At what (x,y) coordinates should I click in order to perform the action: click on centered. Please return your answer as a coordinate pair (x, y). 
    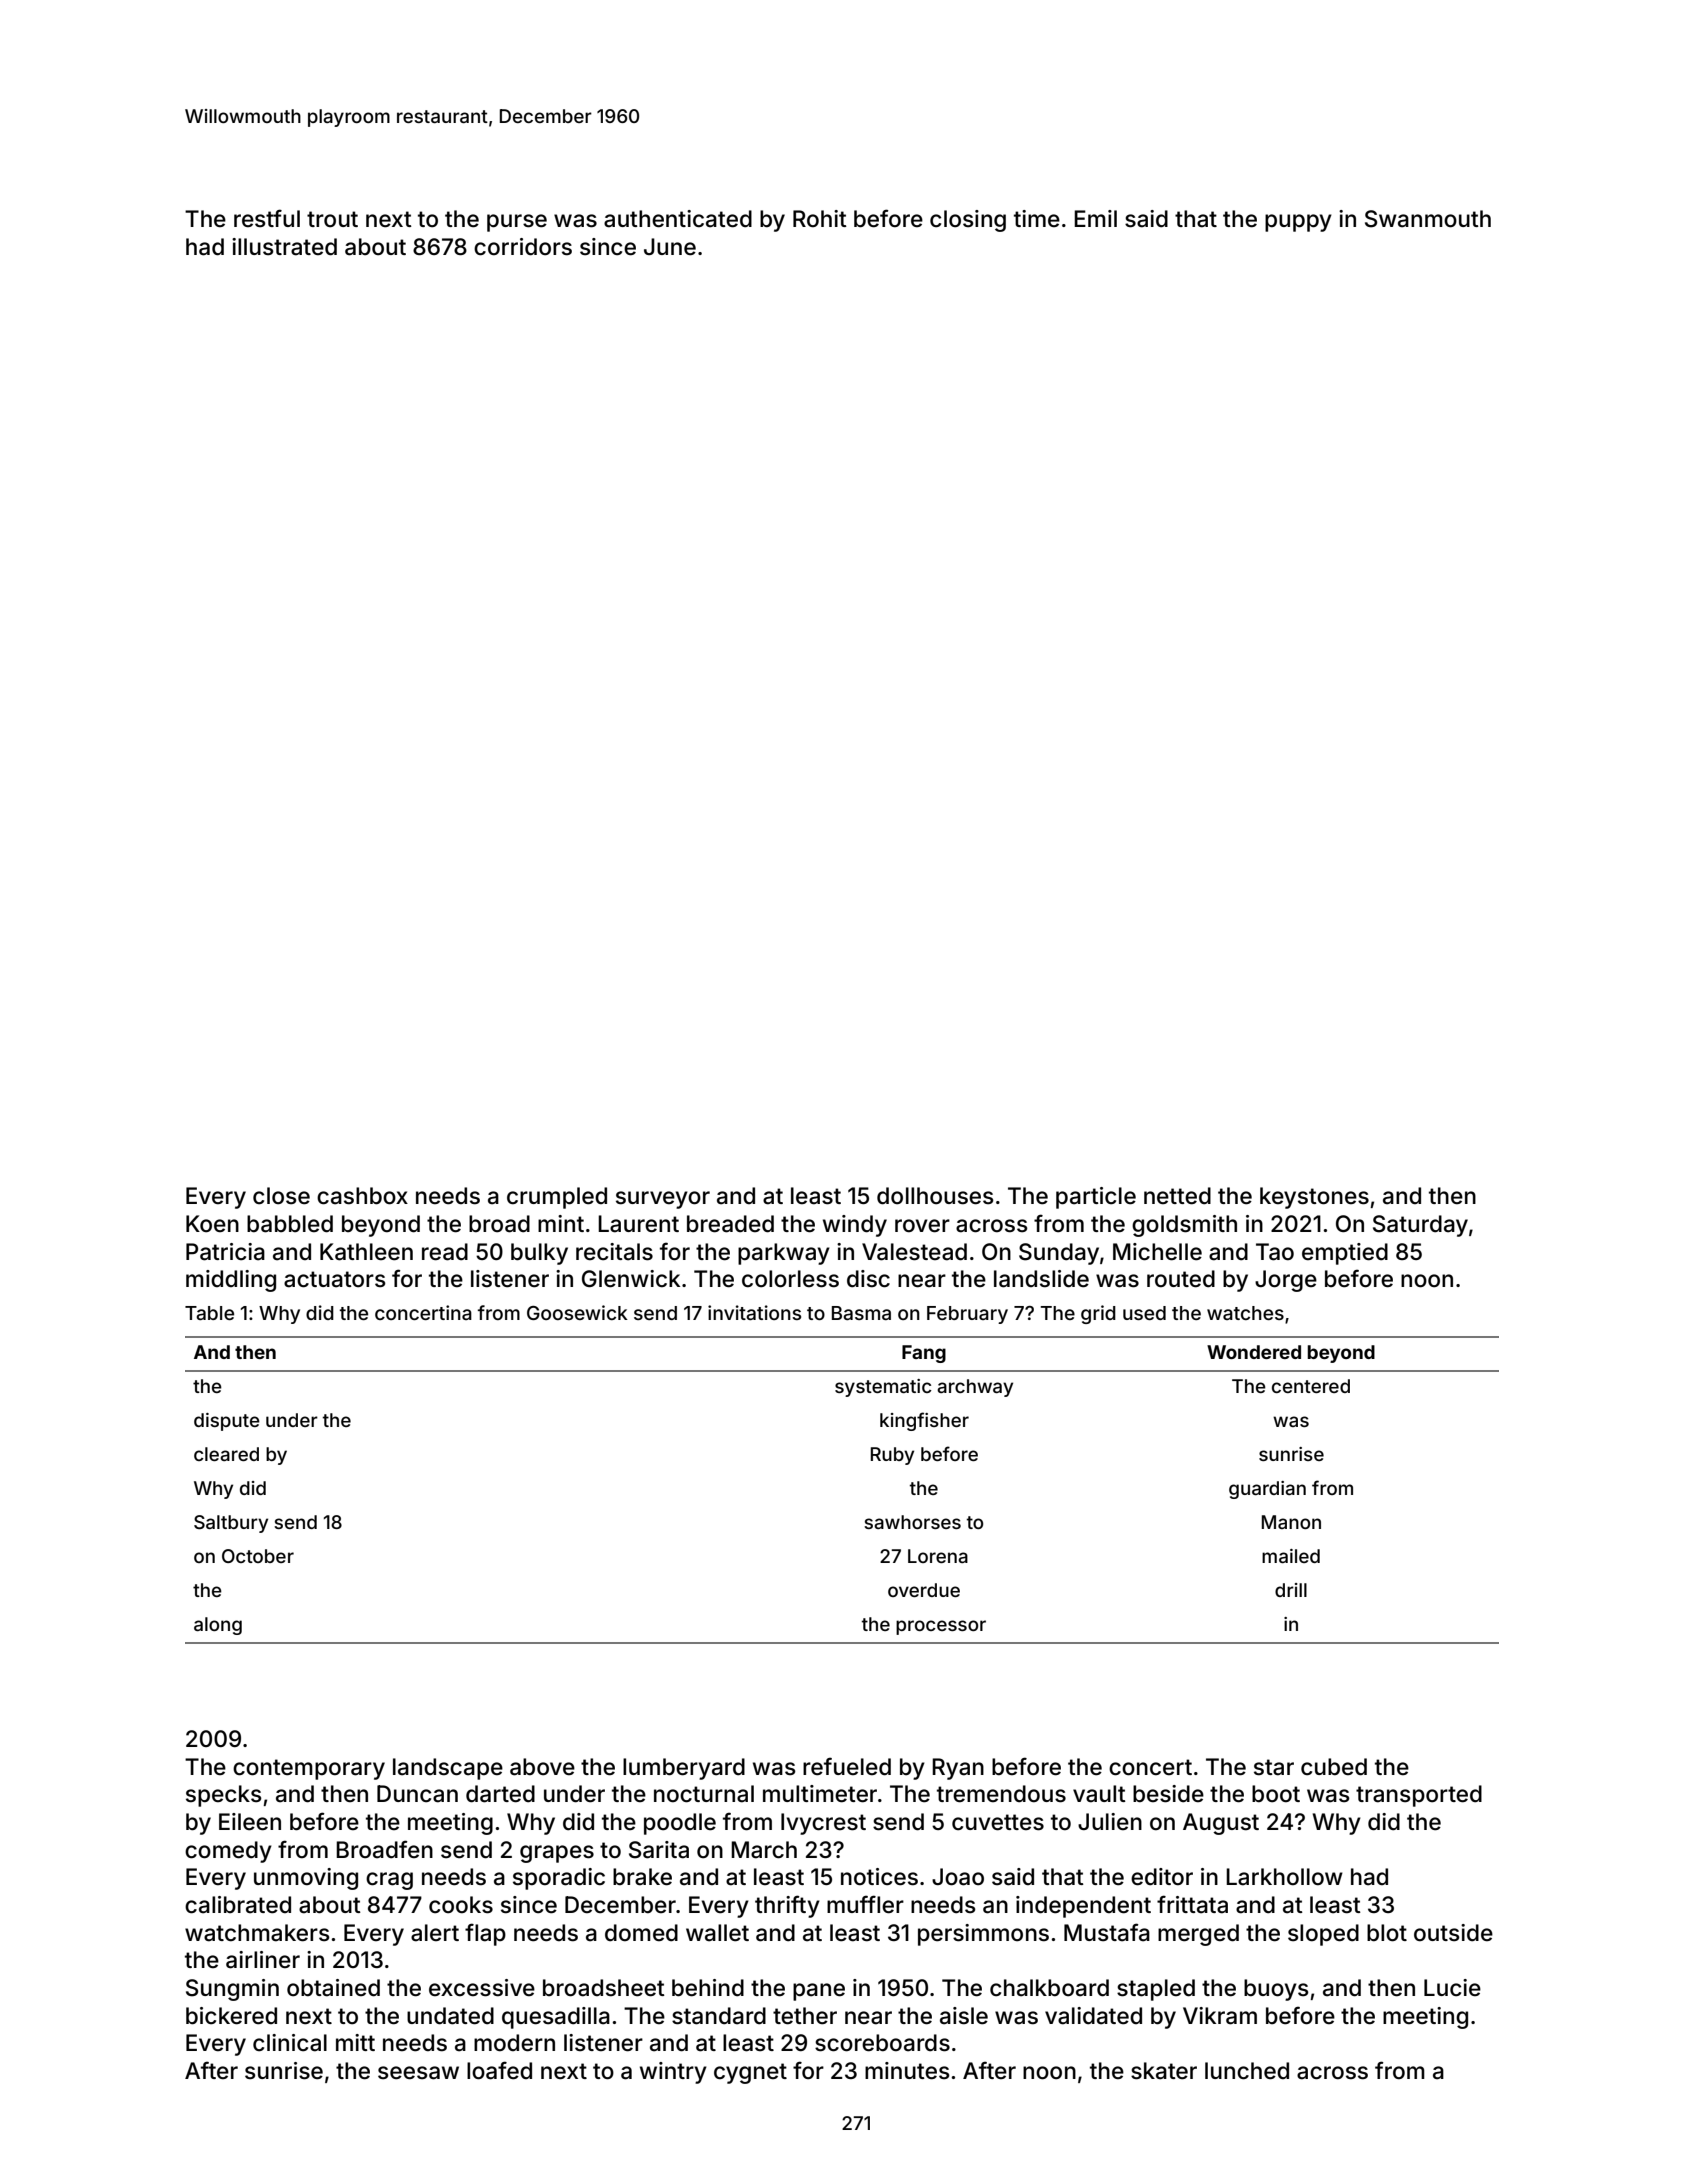
    Looking at the image, I should click on (1311, 1386).
